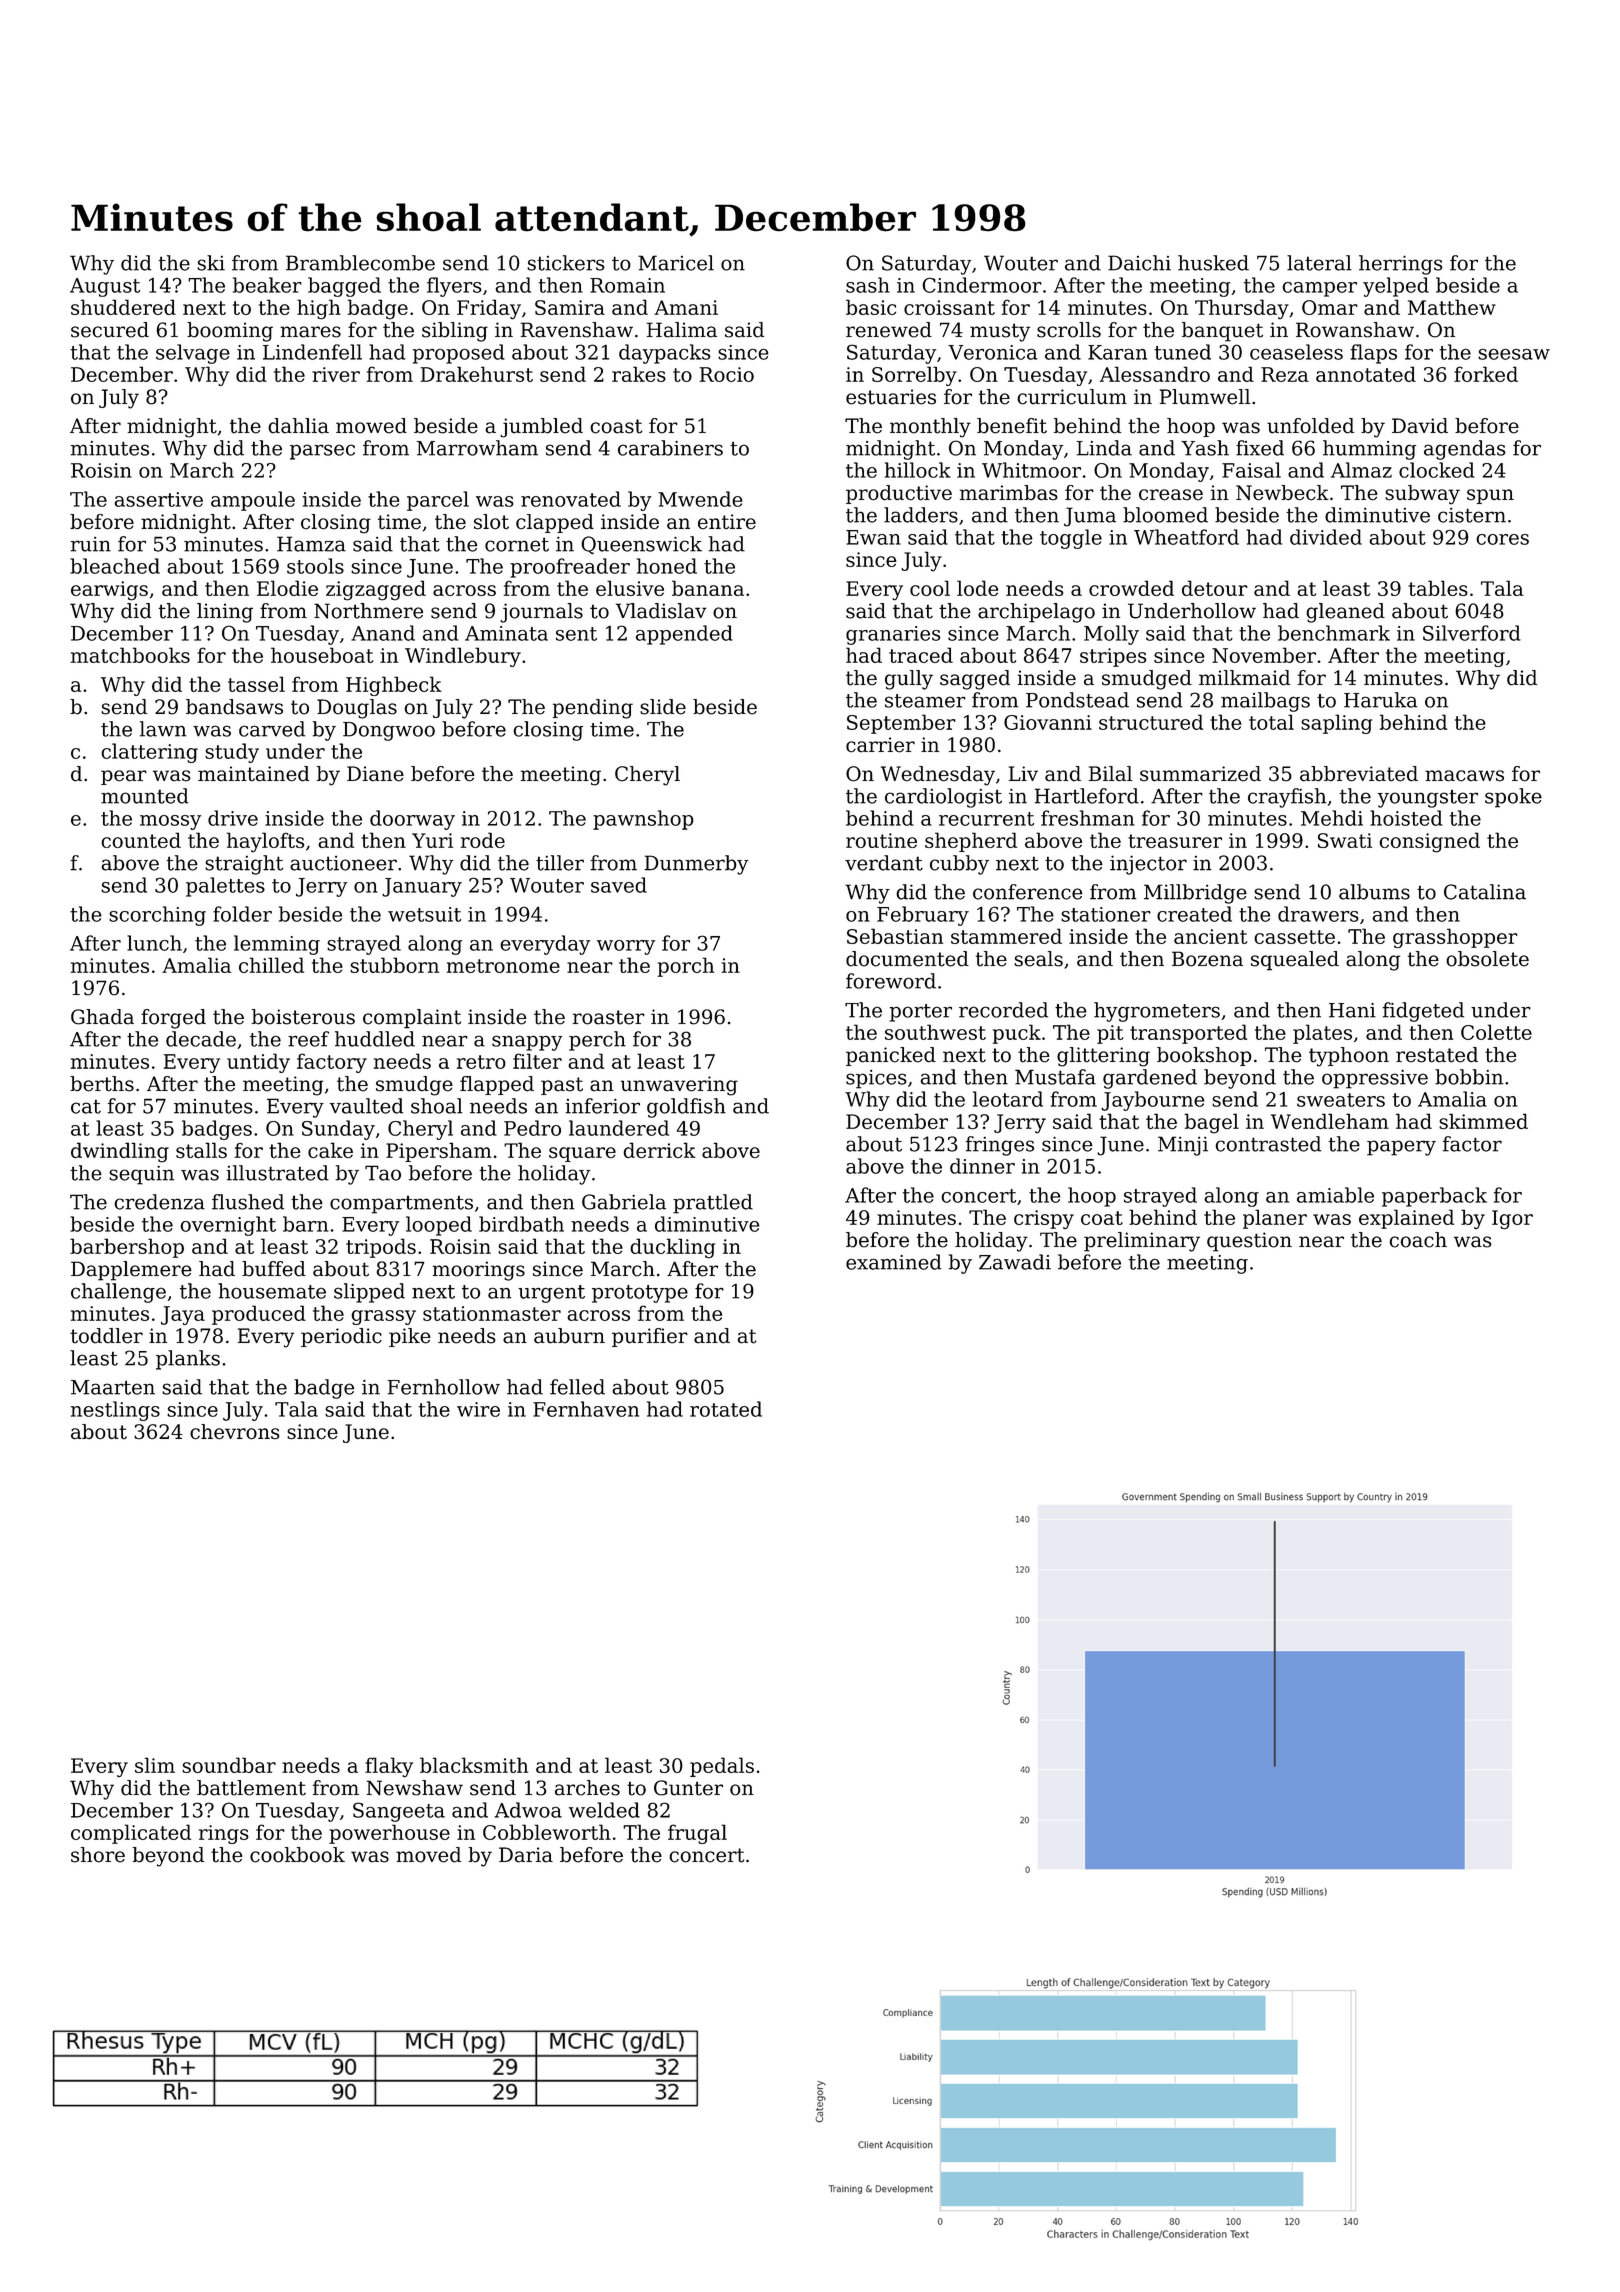 Image resolution: width=1620 pixels, height=2292 pixels. I want to click on pawnshop, so click(643, 820).
